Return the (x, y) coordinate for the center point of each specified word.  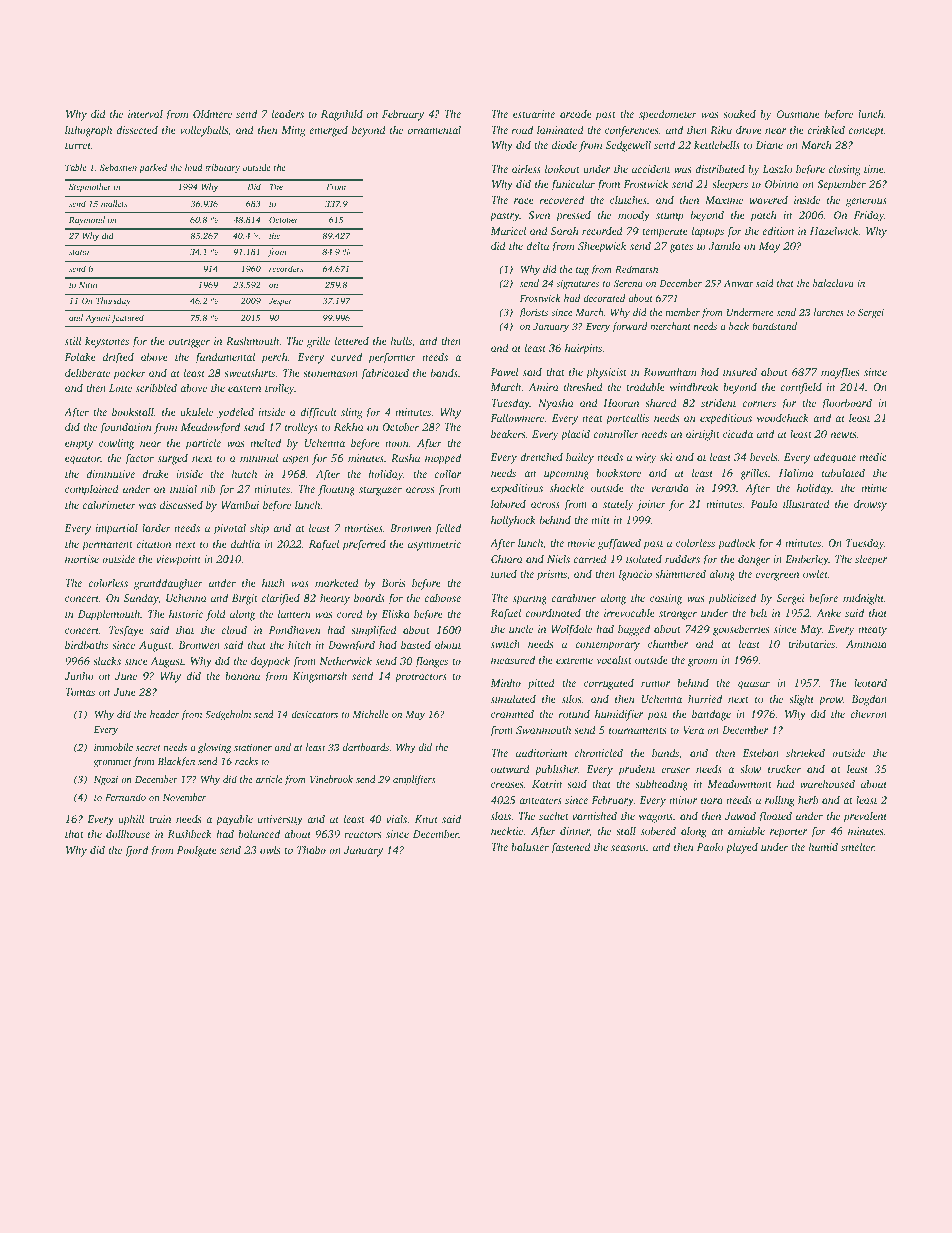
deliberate (87, 373)
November (184, 797)
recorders (286, 268)
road (522, 129)
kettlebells (717, 144)
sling (351, 413)
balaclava (833, 283)
